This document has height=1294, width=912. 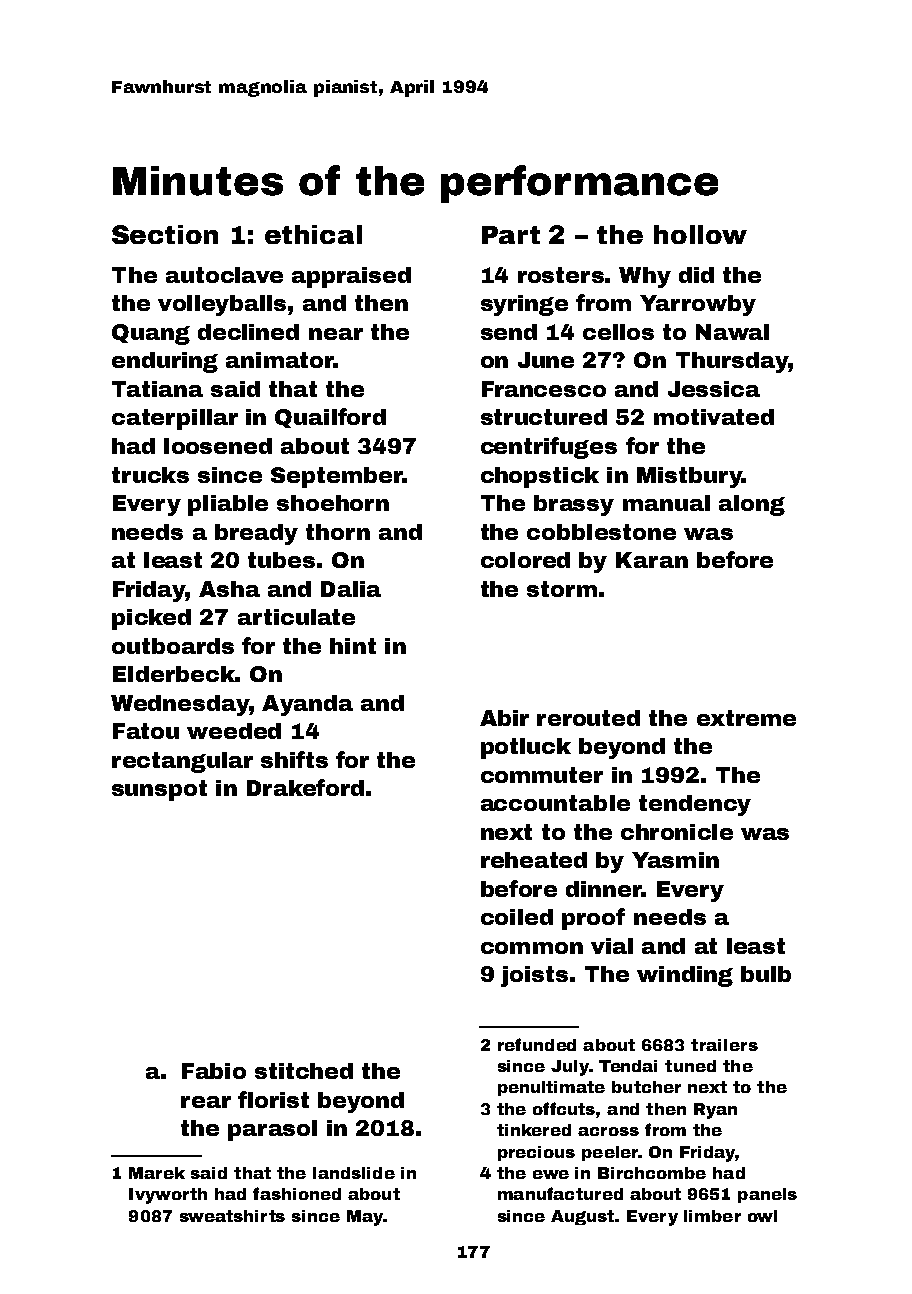 What do you see at coordinates (228, 505) in the document?
I see `pliable` at bounding box center [228, 505].
